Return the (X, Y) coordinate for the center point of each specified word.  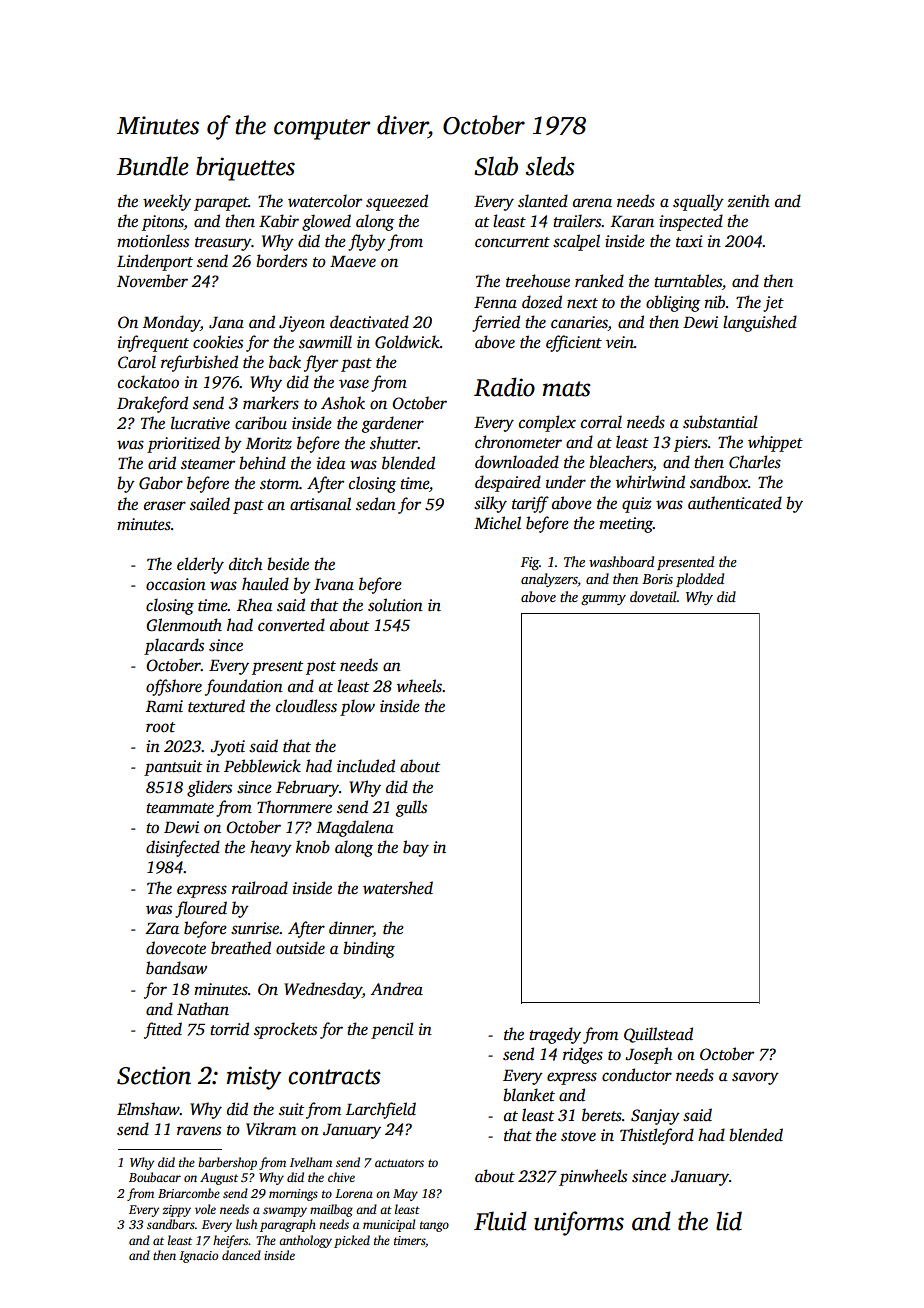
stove (578, 1136)
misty (254, 1078)
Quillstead (658, 1035)
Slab (496, 166)
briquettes (245, 168)
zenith (748, 200)
